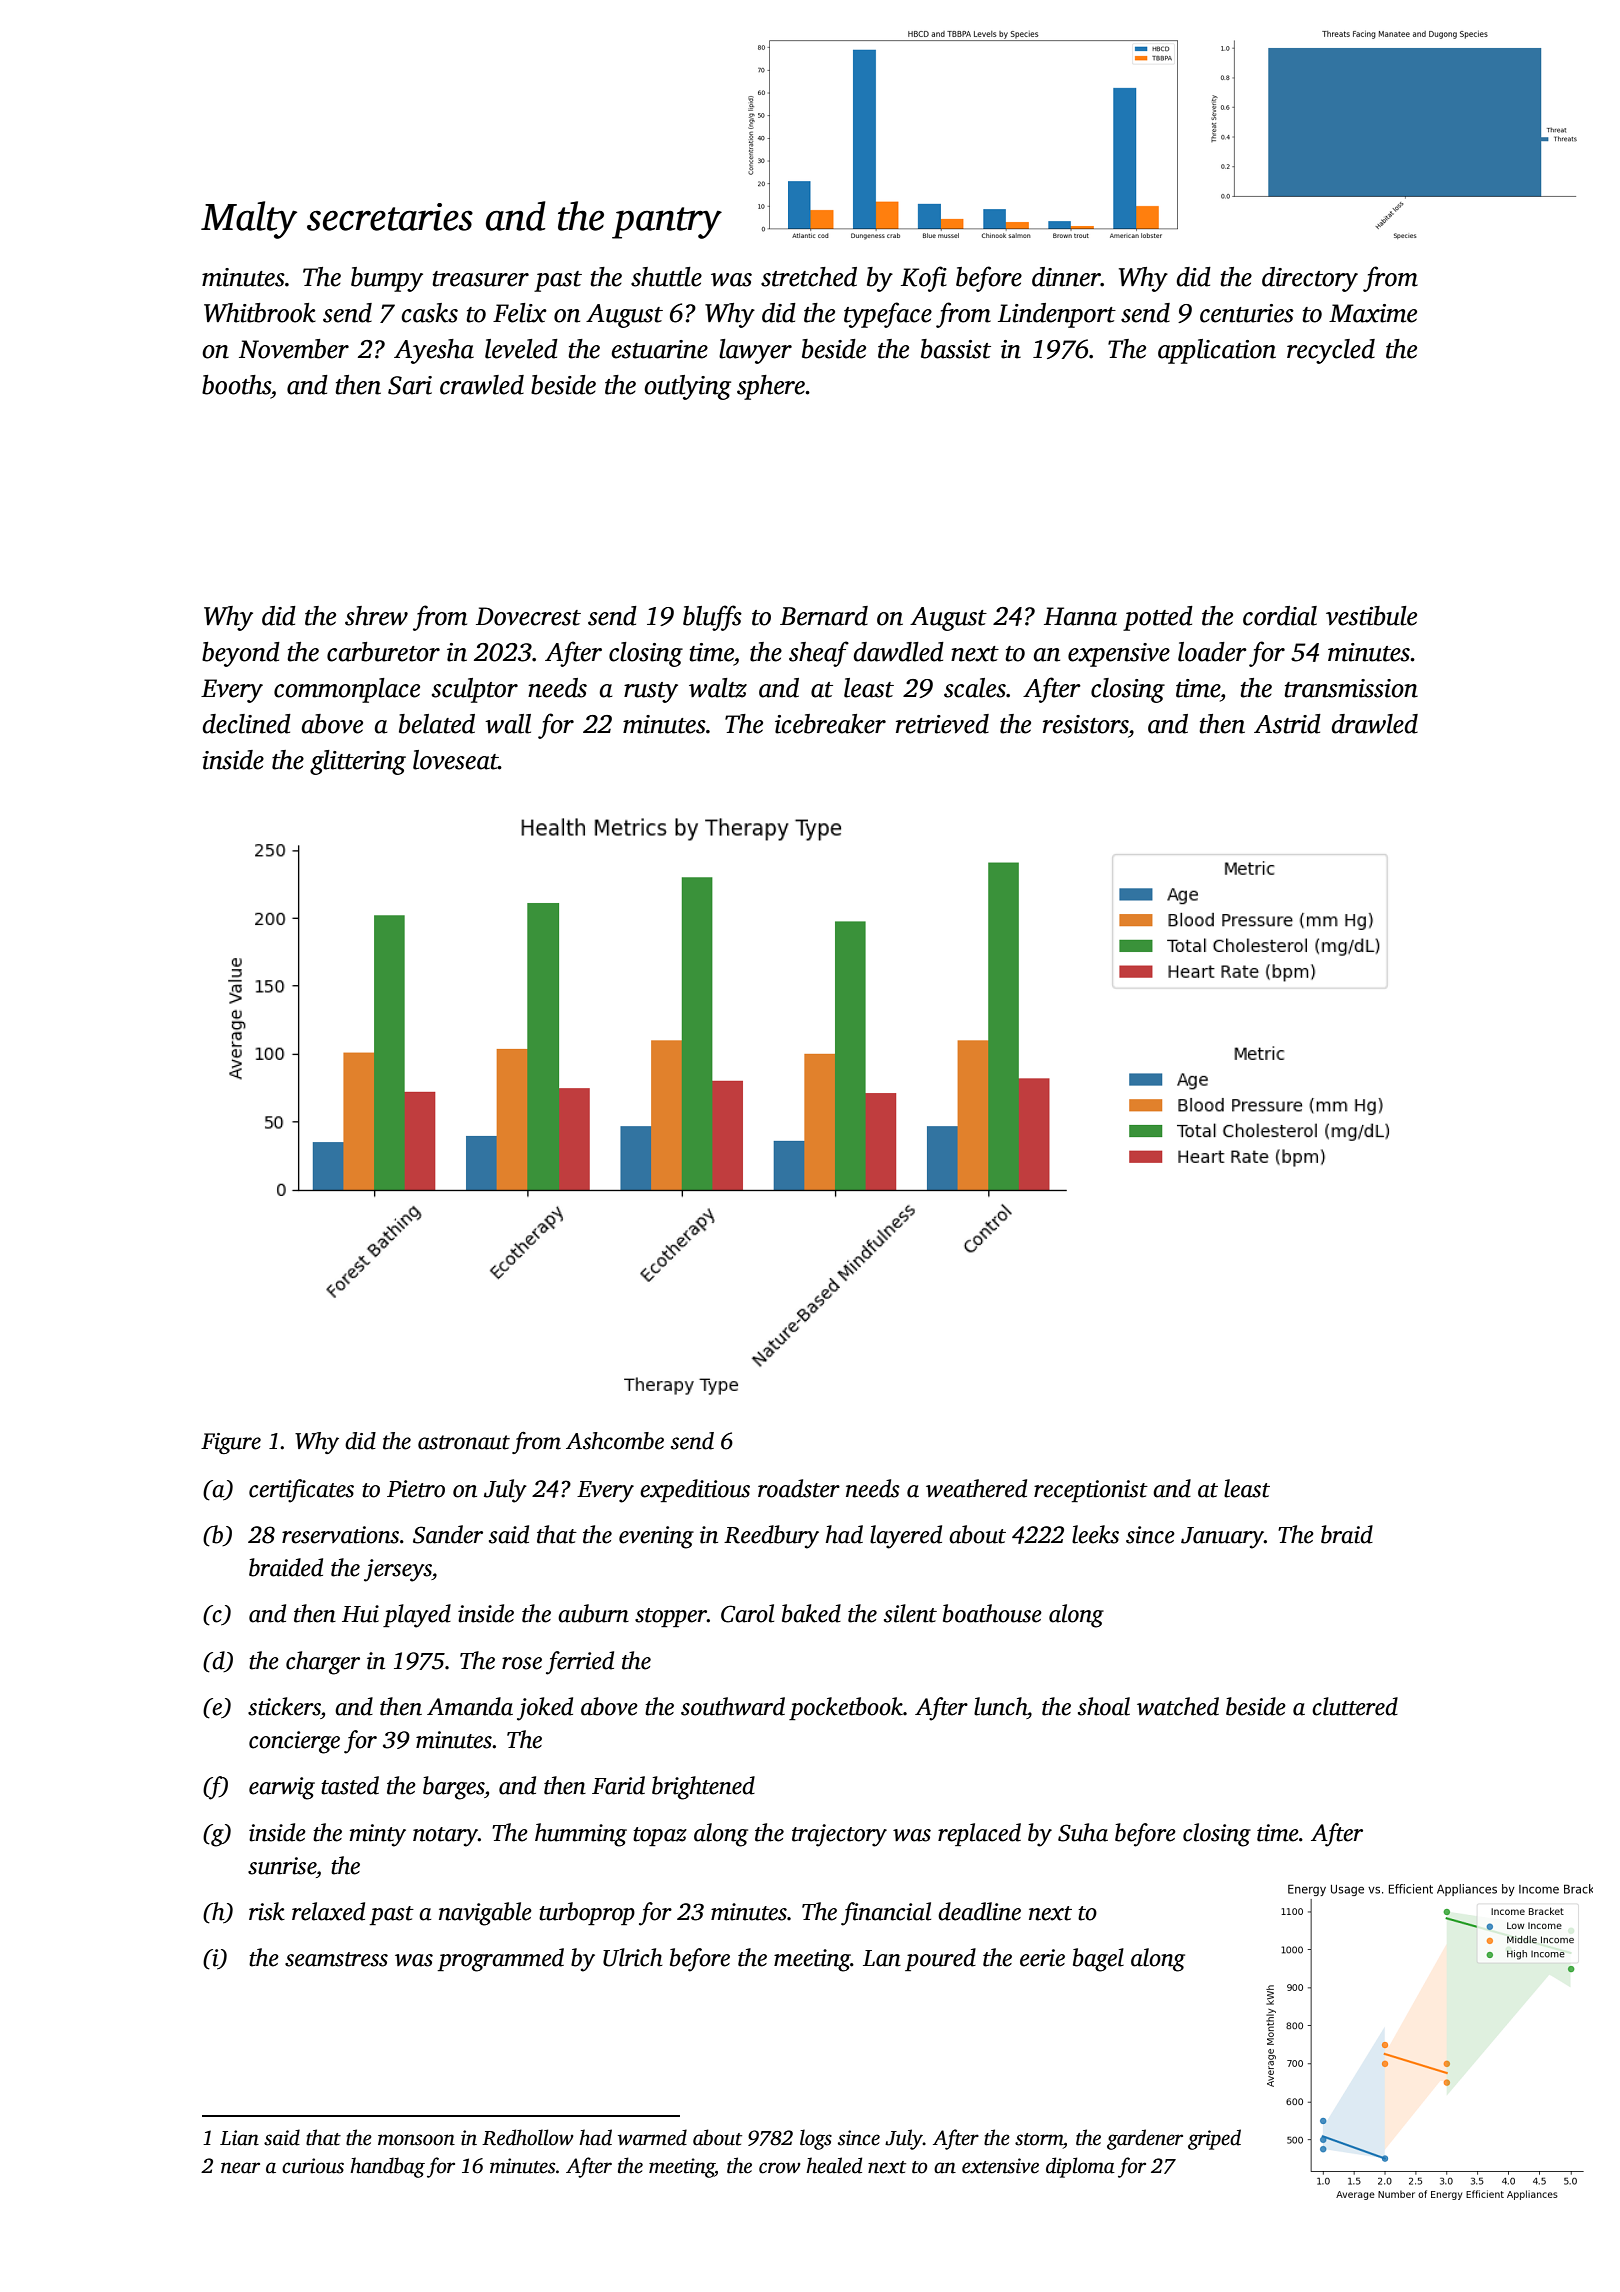 The height and width of the page is (2292, 1620). What do you see at coordinates (1355, 1706) in the page?
I see `cluttered` at bounding box center [1355, 1706].
